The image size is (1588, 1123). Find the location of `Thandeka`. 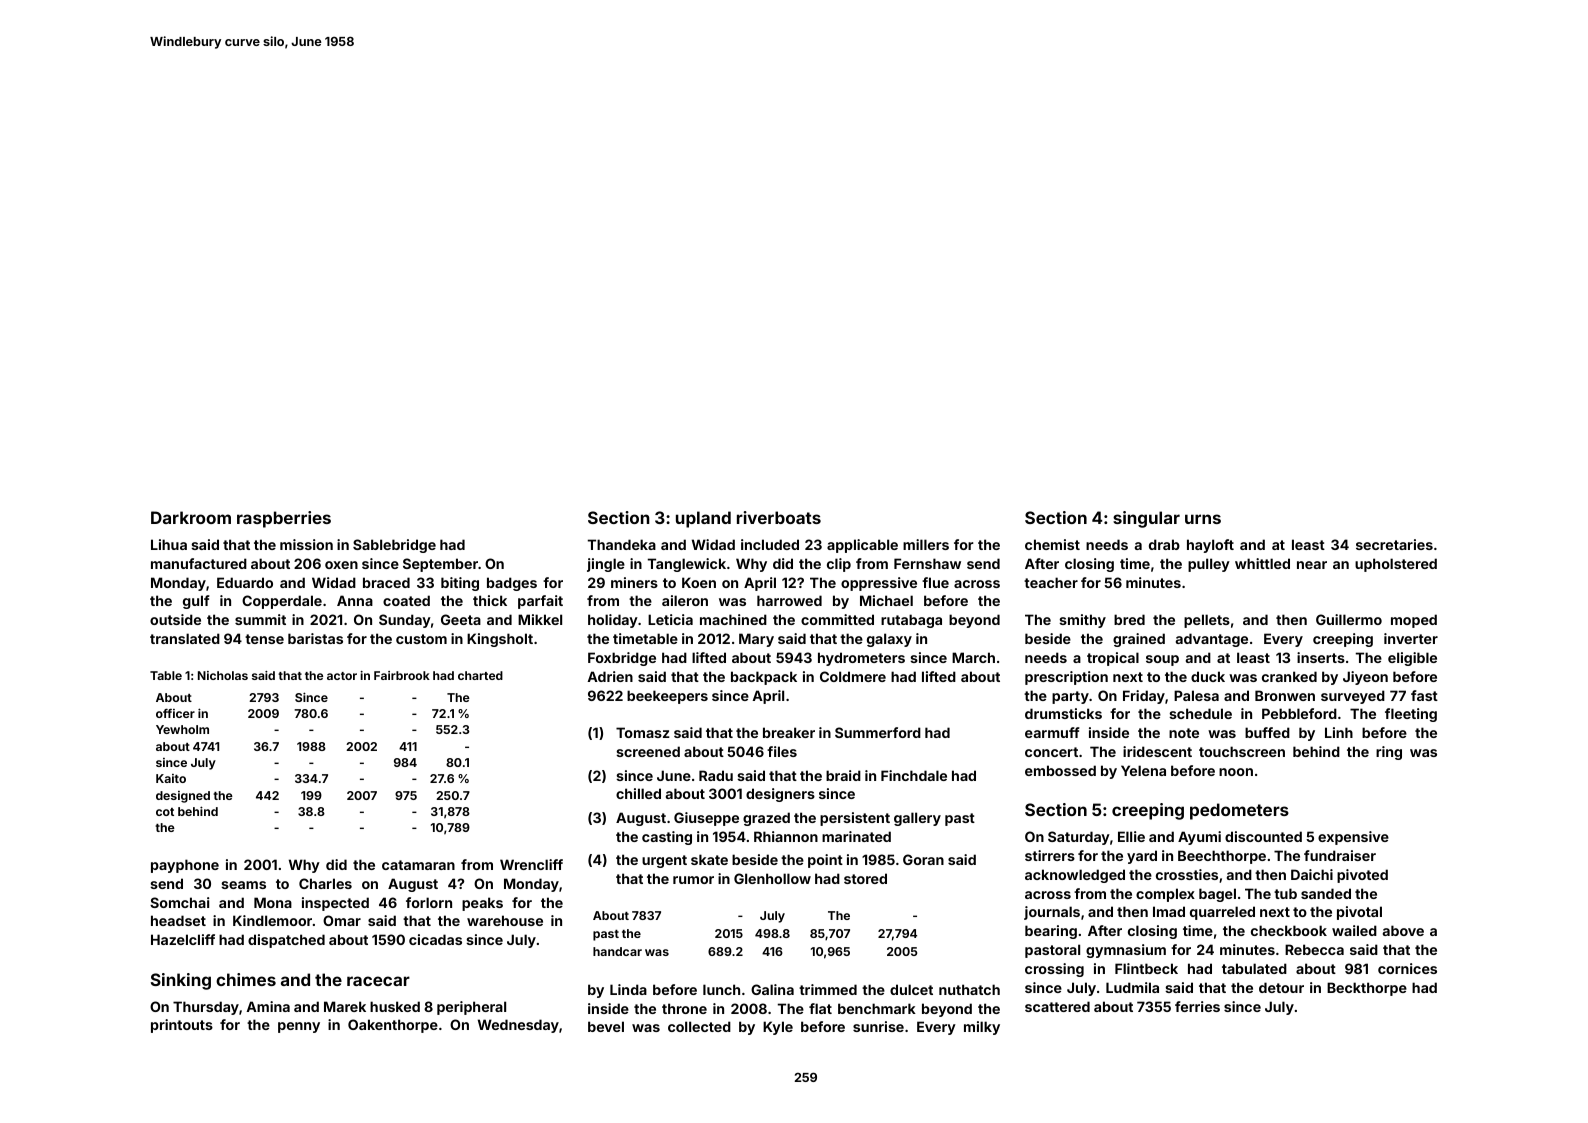

Thandeka is located at coordinates (622, 544).
